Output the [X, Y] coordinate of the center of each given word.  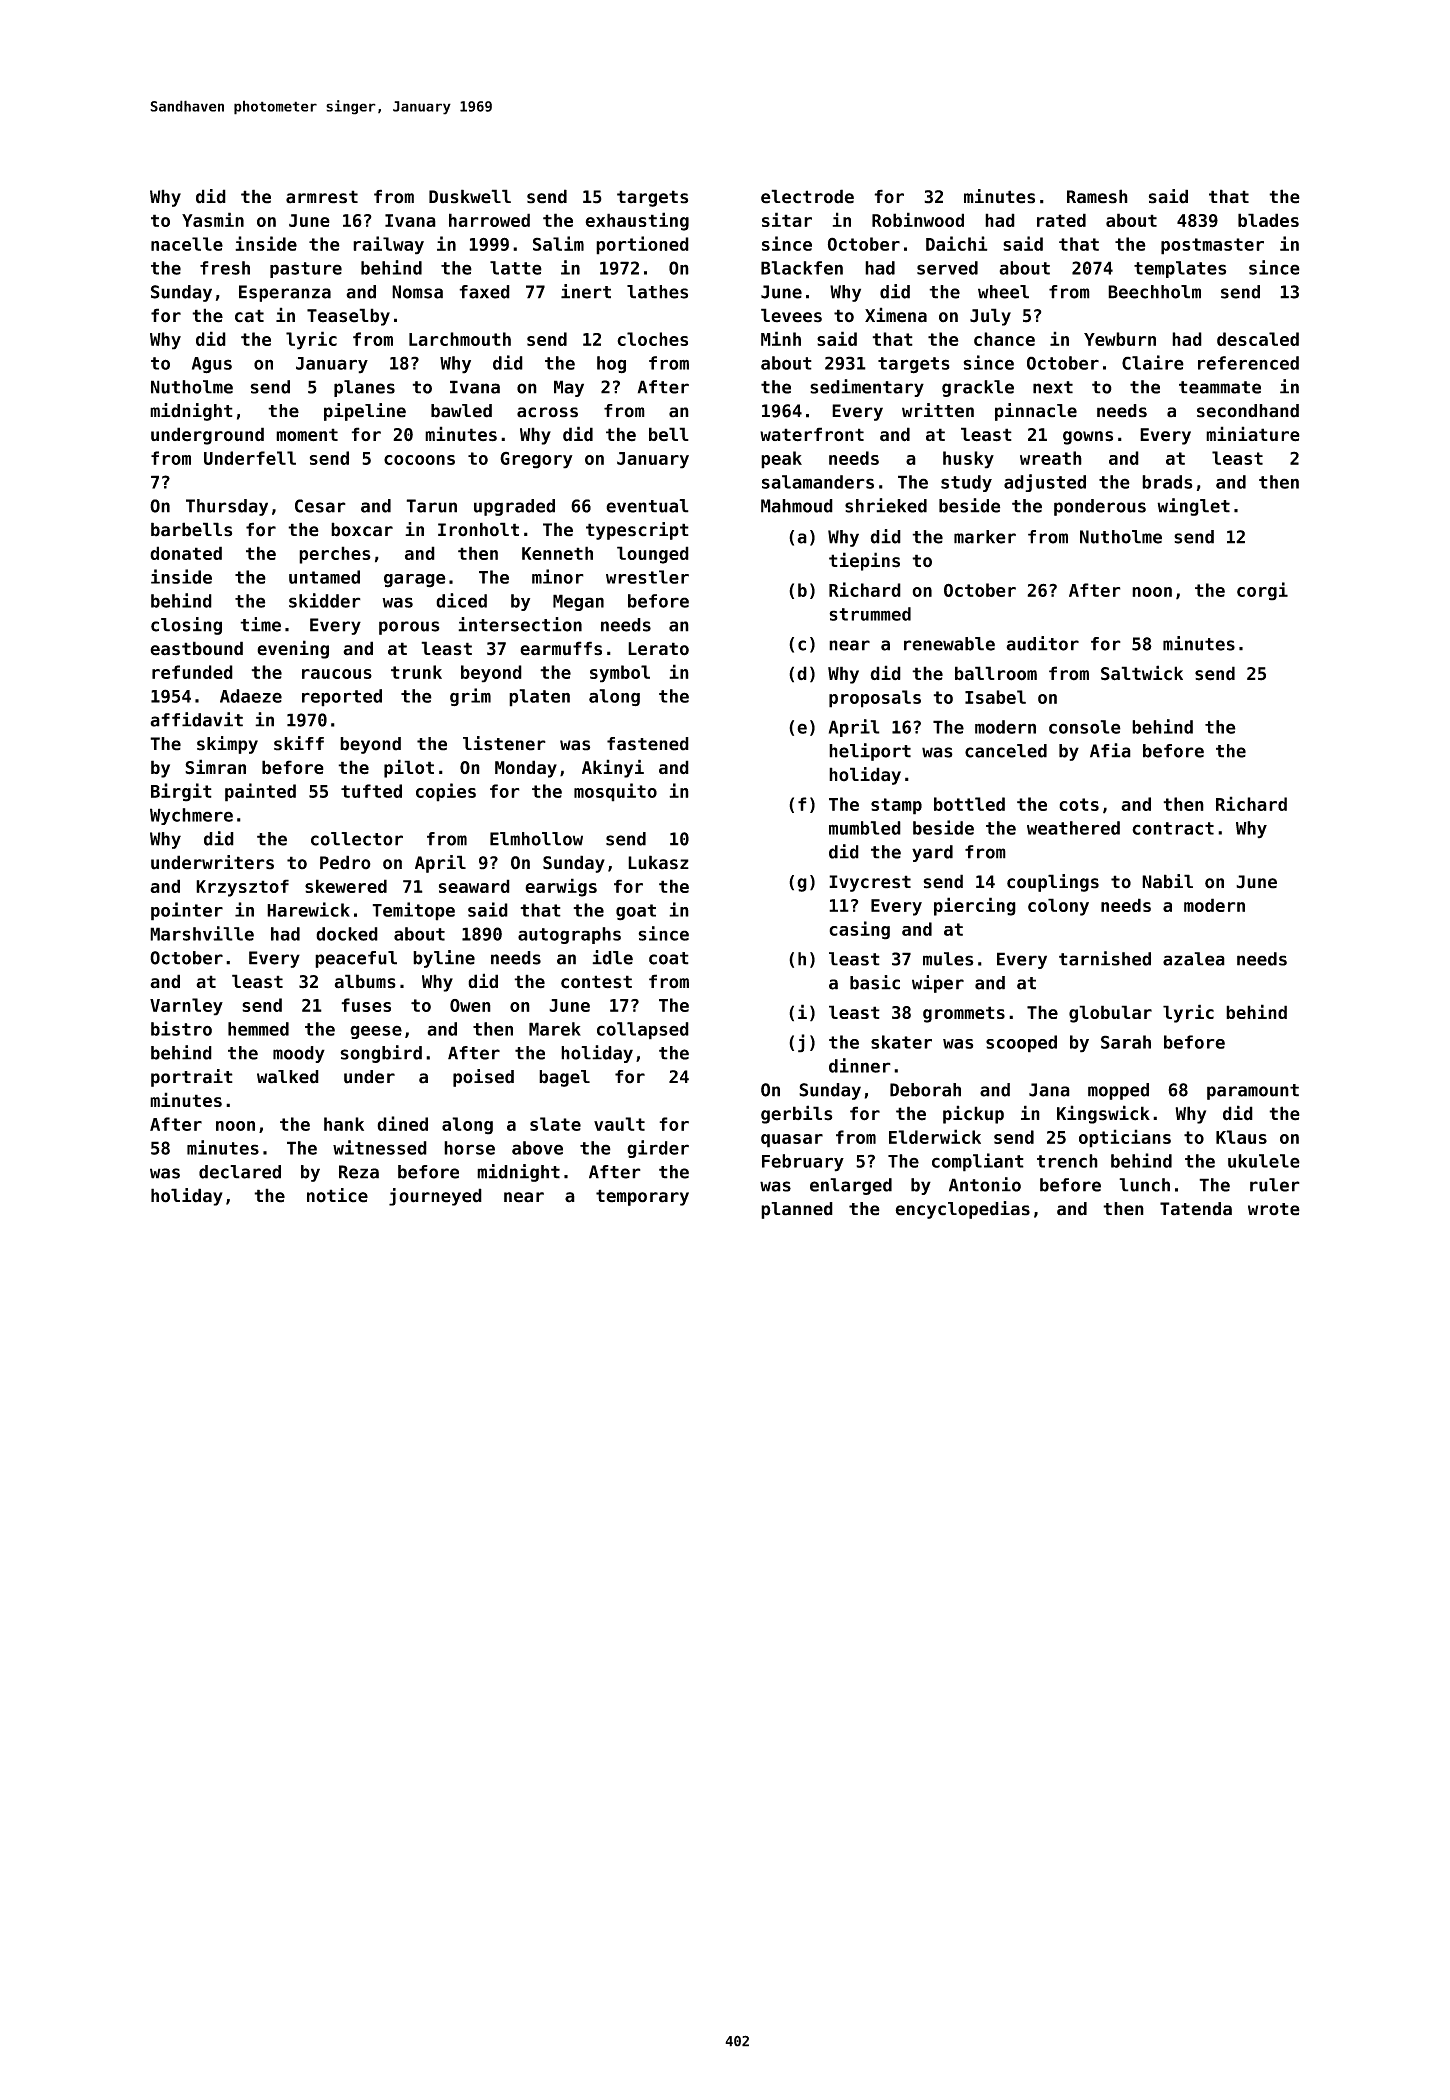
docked [347, 934]
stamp [896, 806]
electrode [807, 196]
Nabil [1167, 881]
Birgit [181, 792]
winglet [1193, 507]
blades [1268, 220]
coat [669, 958]
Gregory [536, 460]
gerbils [797, 1114]
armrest [322, 197]
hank [344, 1124]
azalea [1194, 959]
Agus [212, 365]
